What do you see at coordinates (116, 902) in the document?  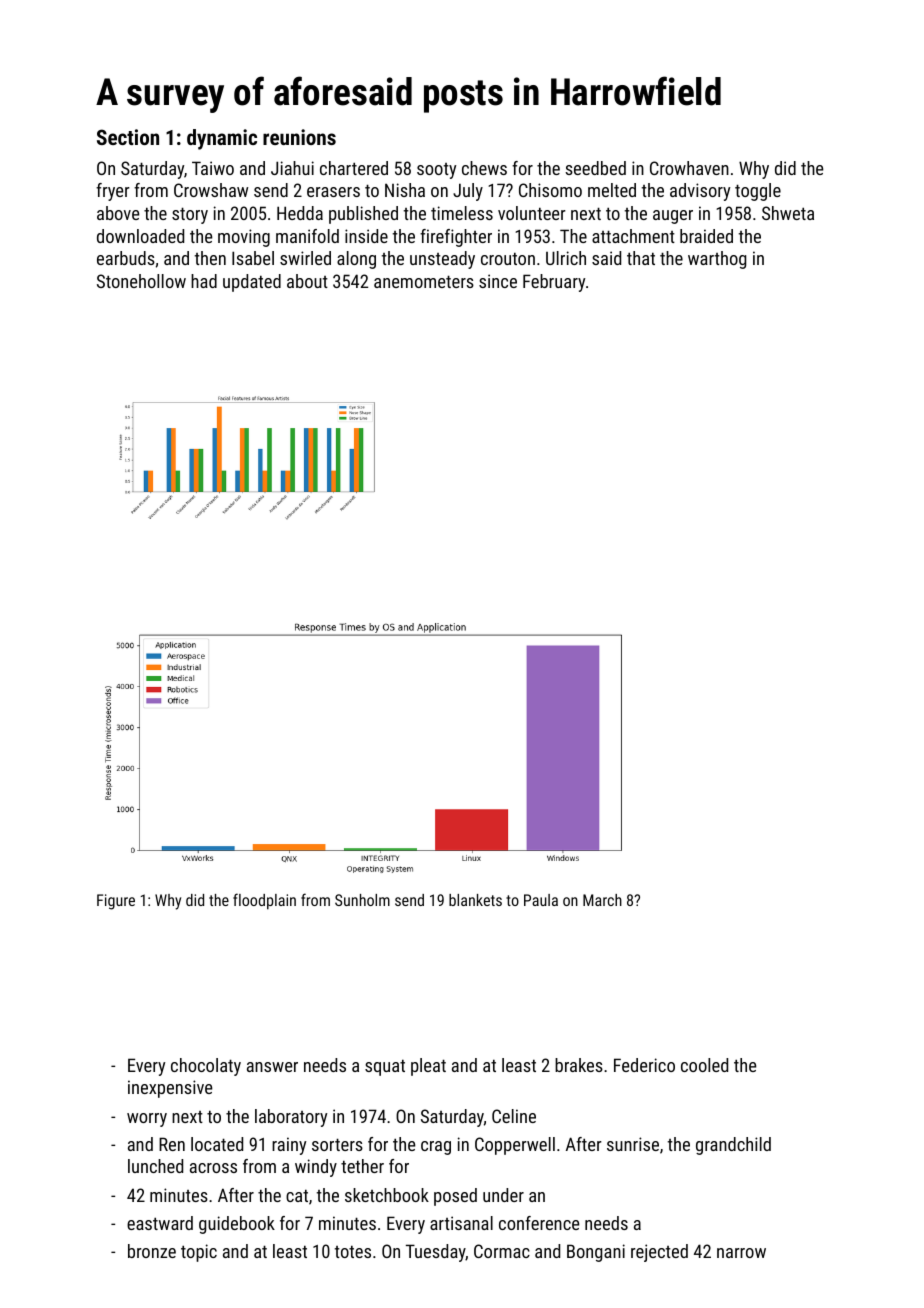 I see `Figure` at bounding box center [116, 902].
